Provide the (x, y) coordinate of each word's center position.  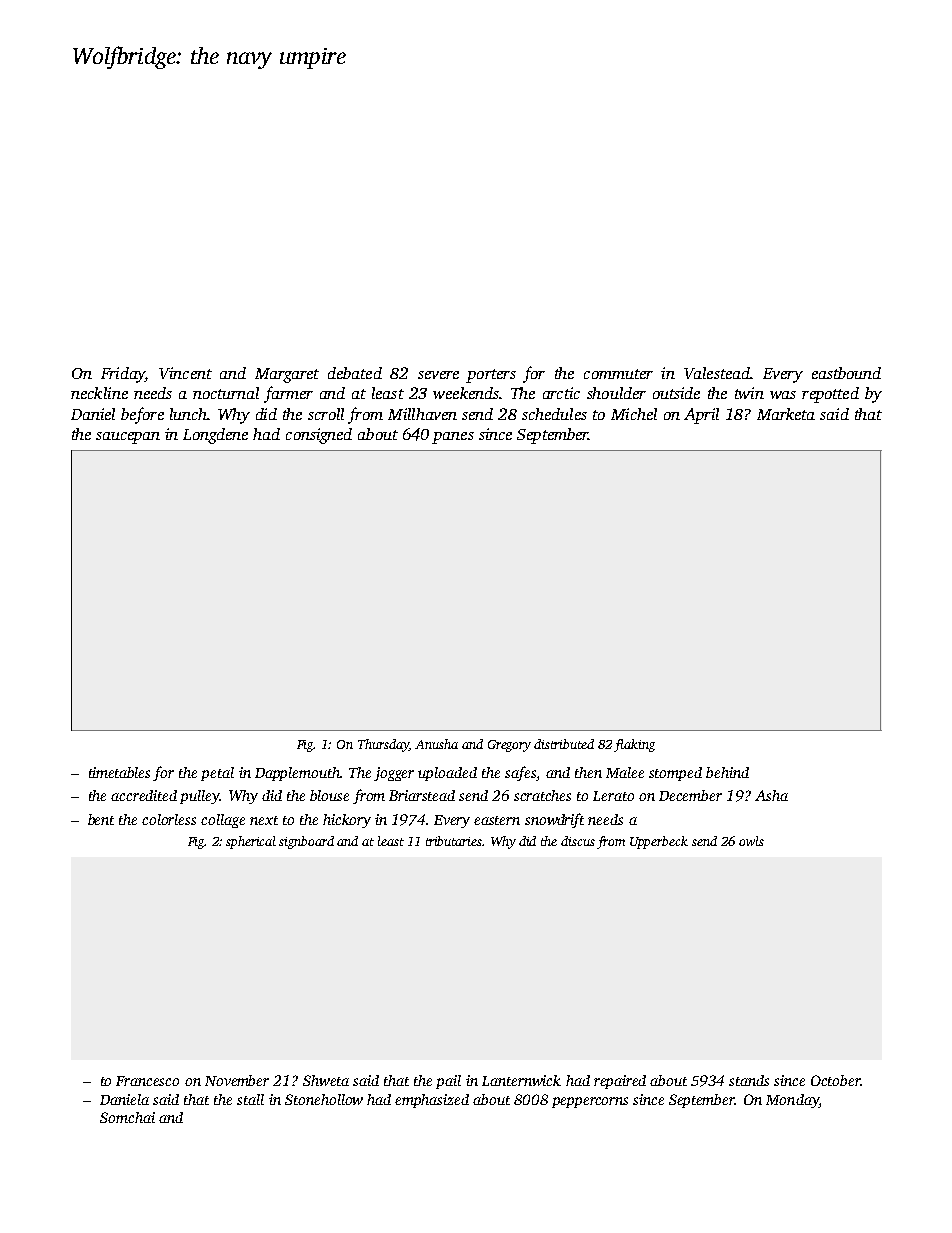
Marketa (786, 414)
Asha (771, 795)
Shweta (326, 1080)
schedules (554, 414)
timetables (119, 772)
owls (751, 841)
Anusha (436, 744)
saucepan (128, 438)
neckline (99, 393)
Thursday (383, 745)
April (701, 416)
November (237, 1080)
